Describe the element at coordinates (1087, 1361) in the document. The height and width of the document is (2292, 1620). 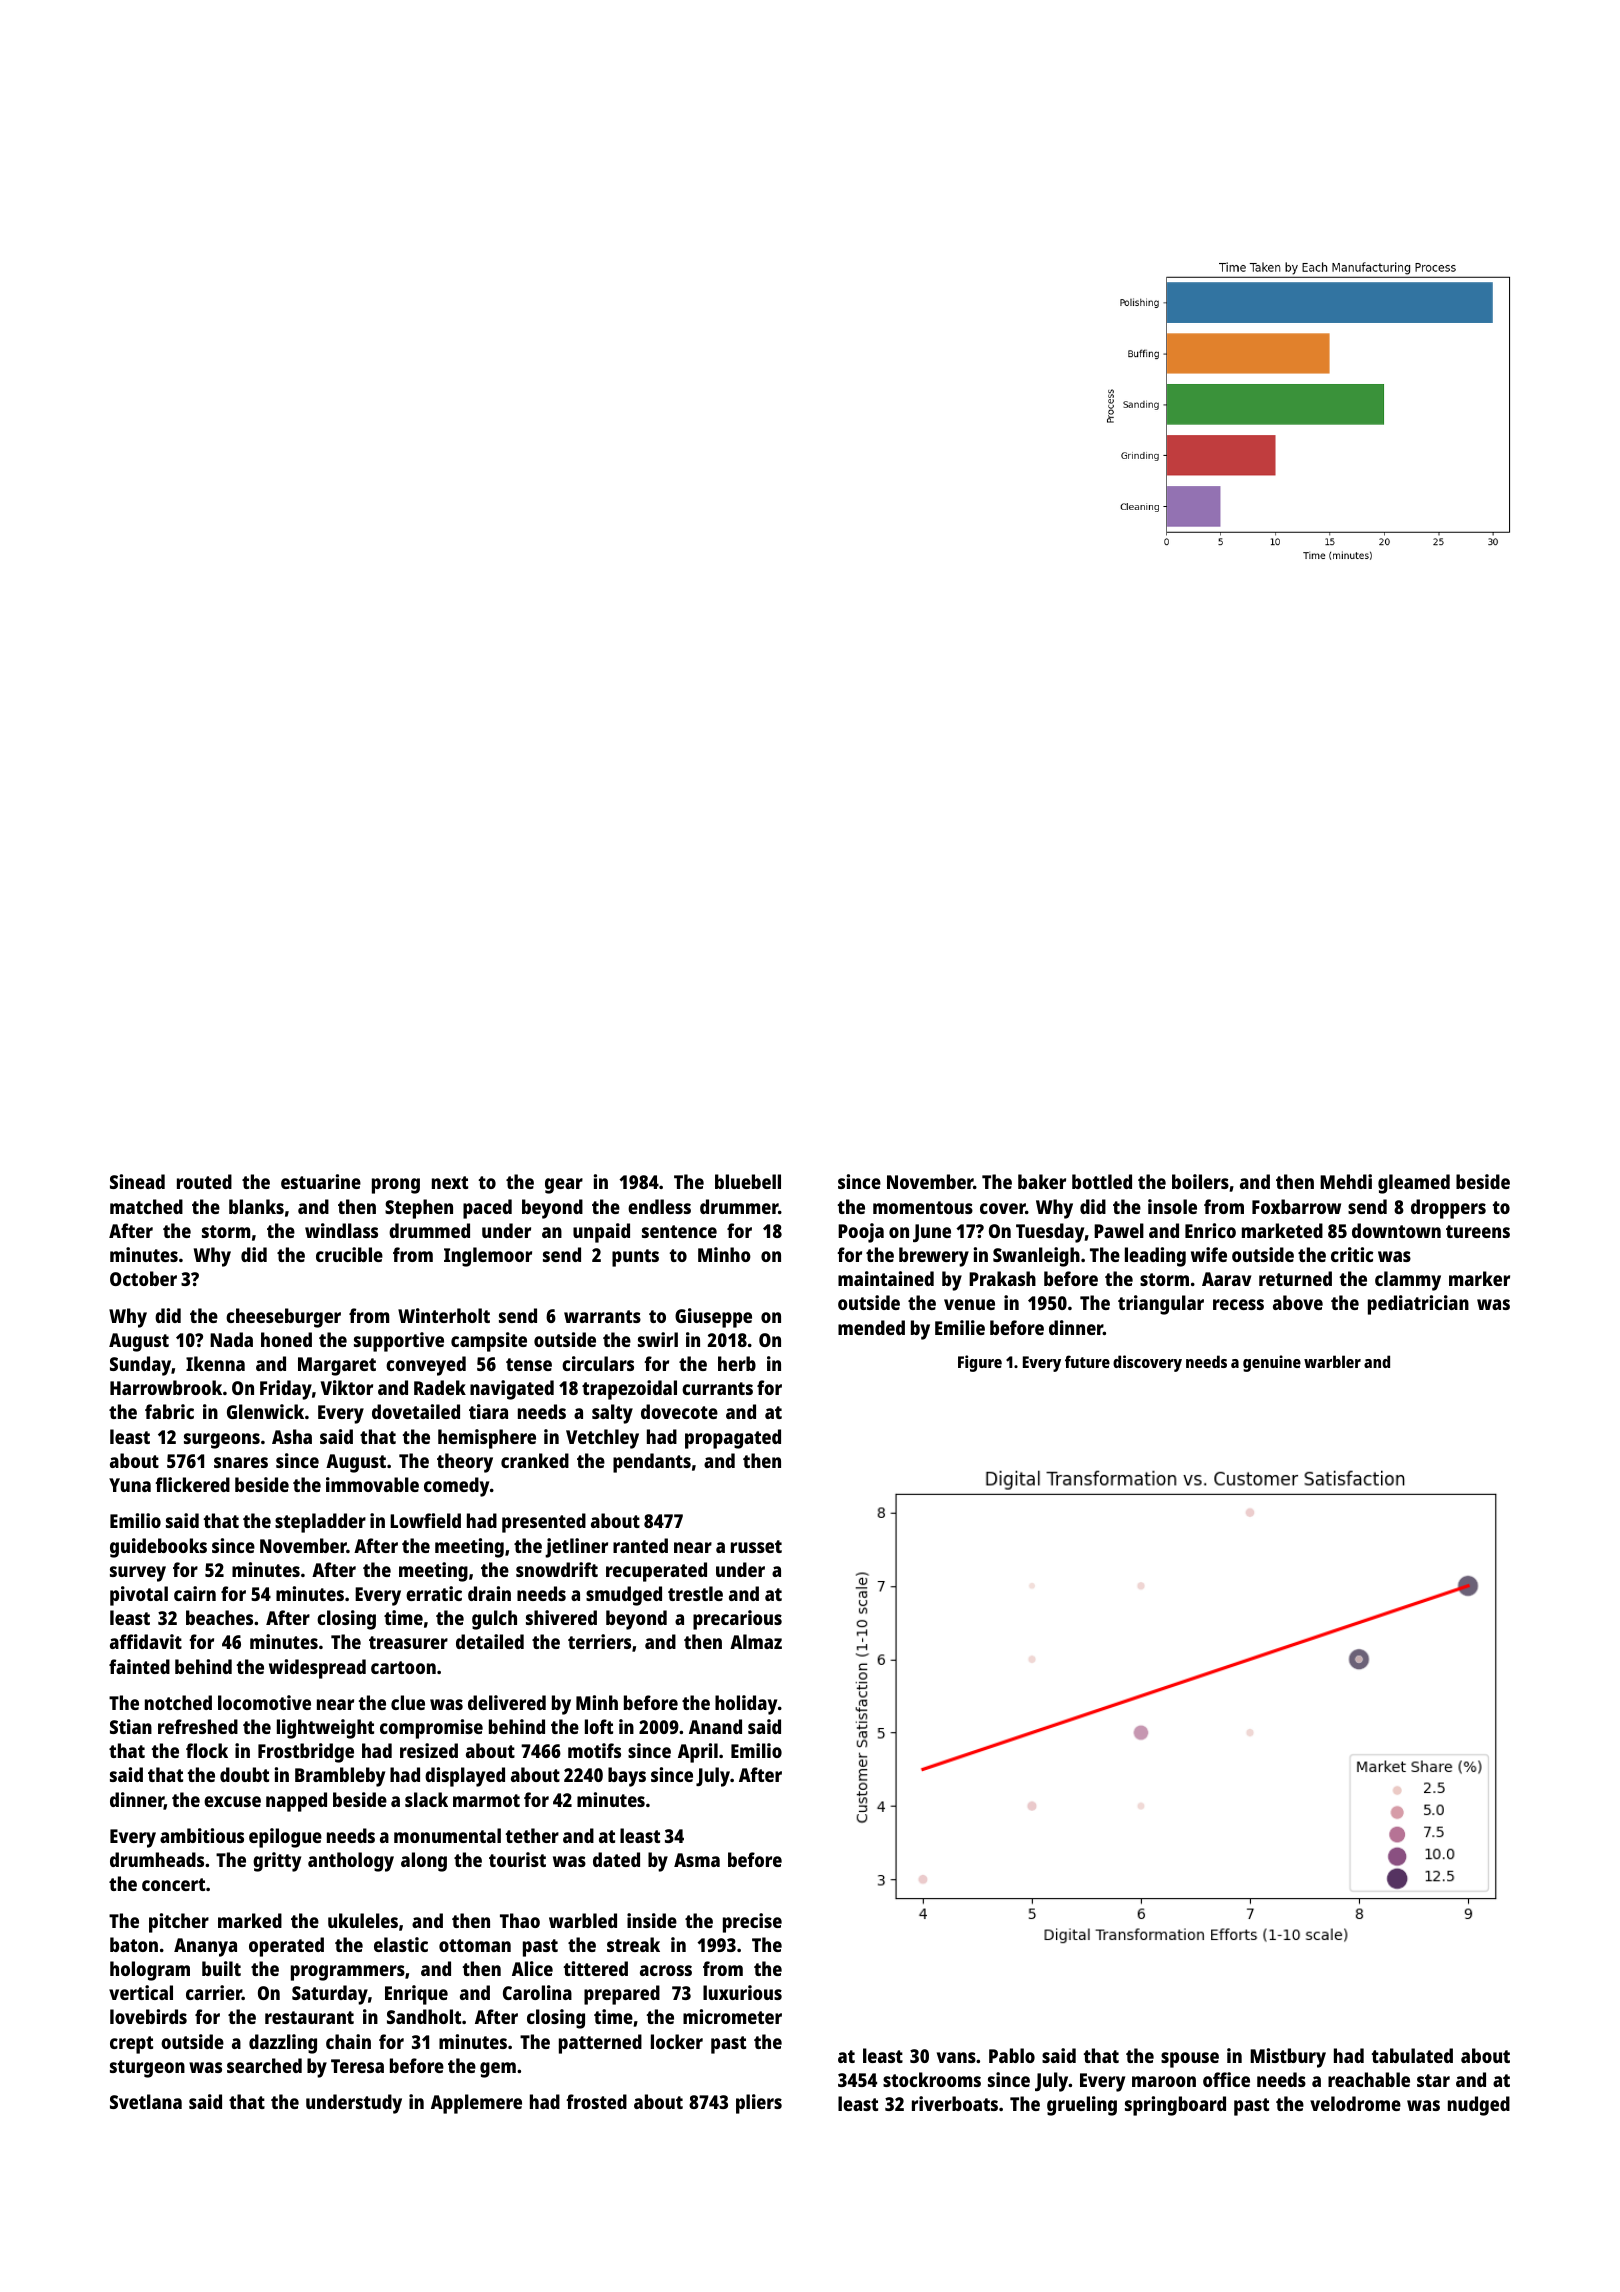
I see `future` at that location.
